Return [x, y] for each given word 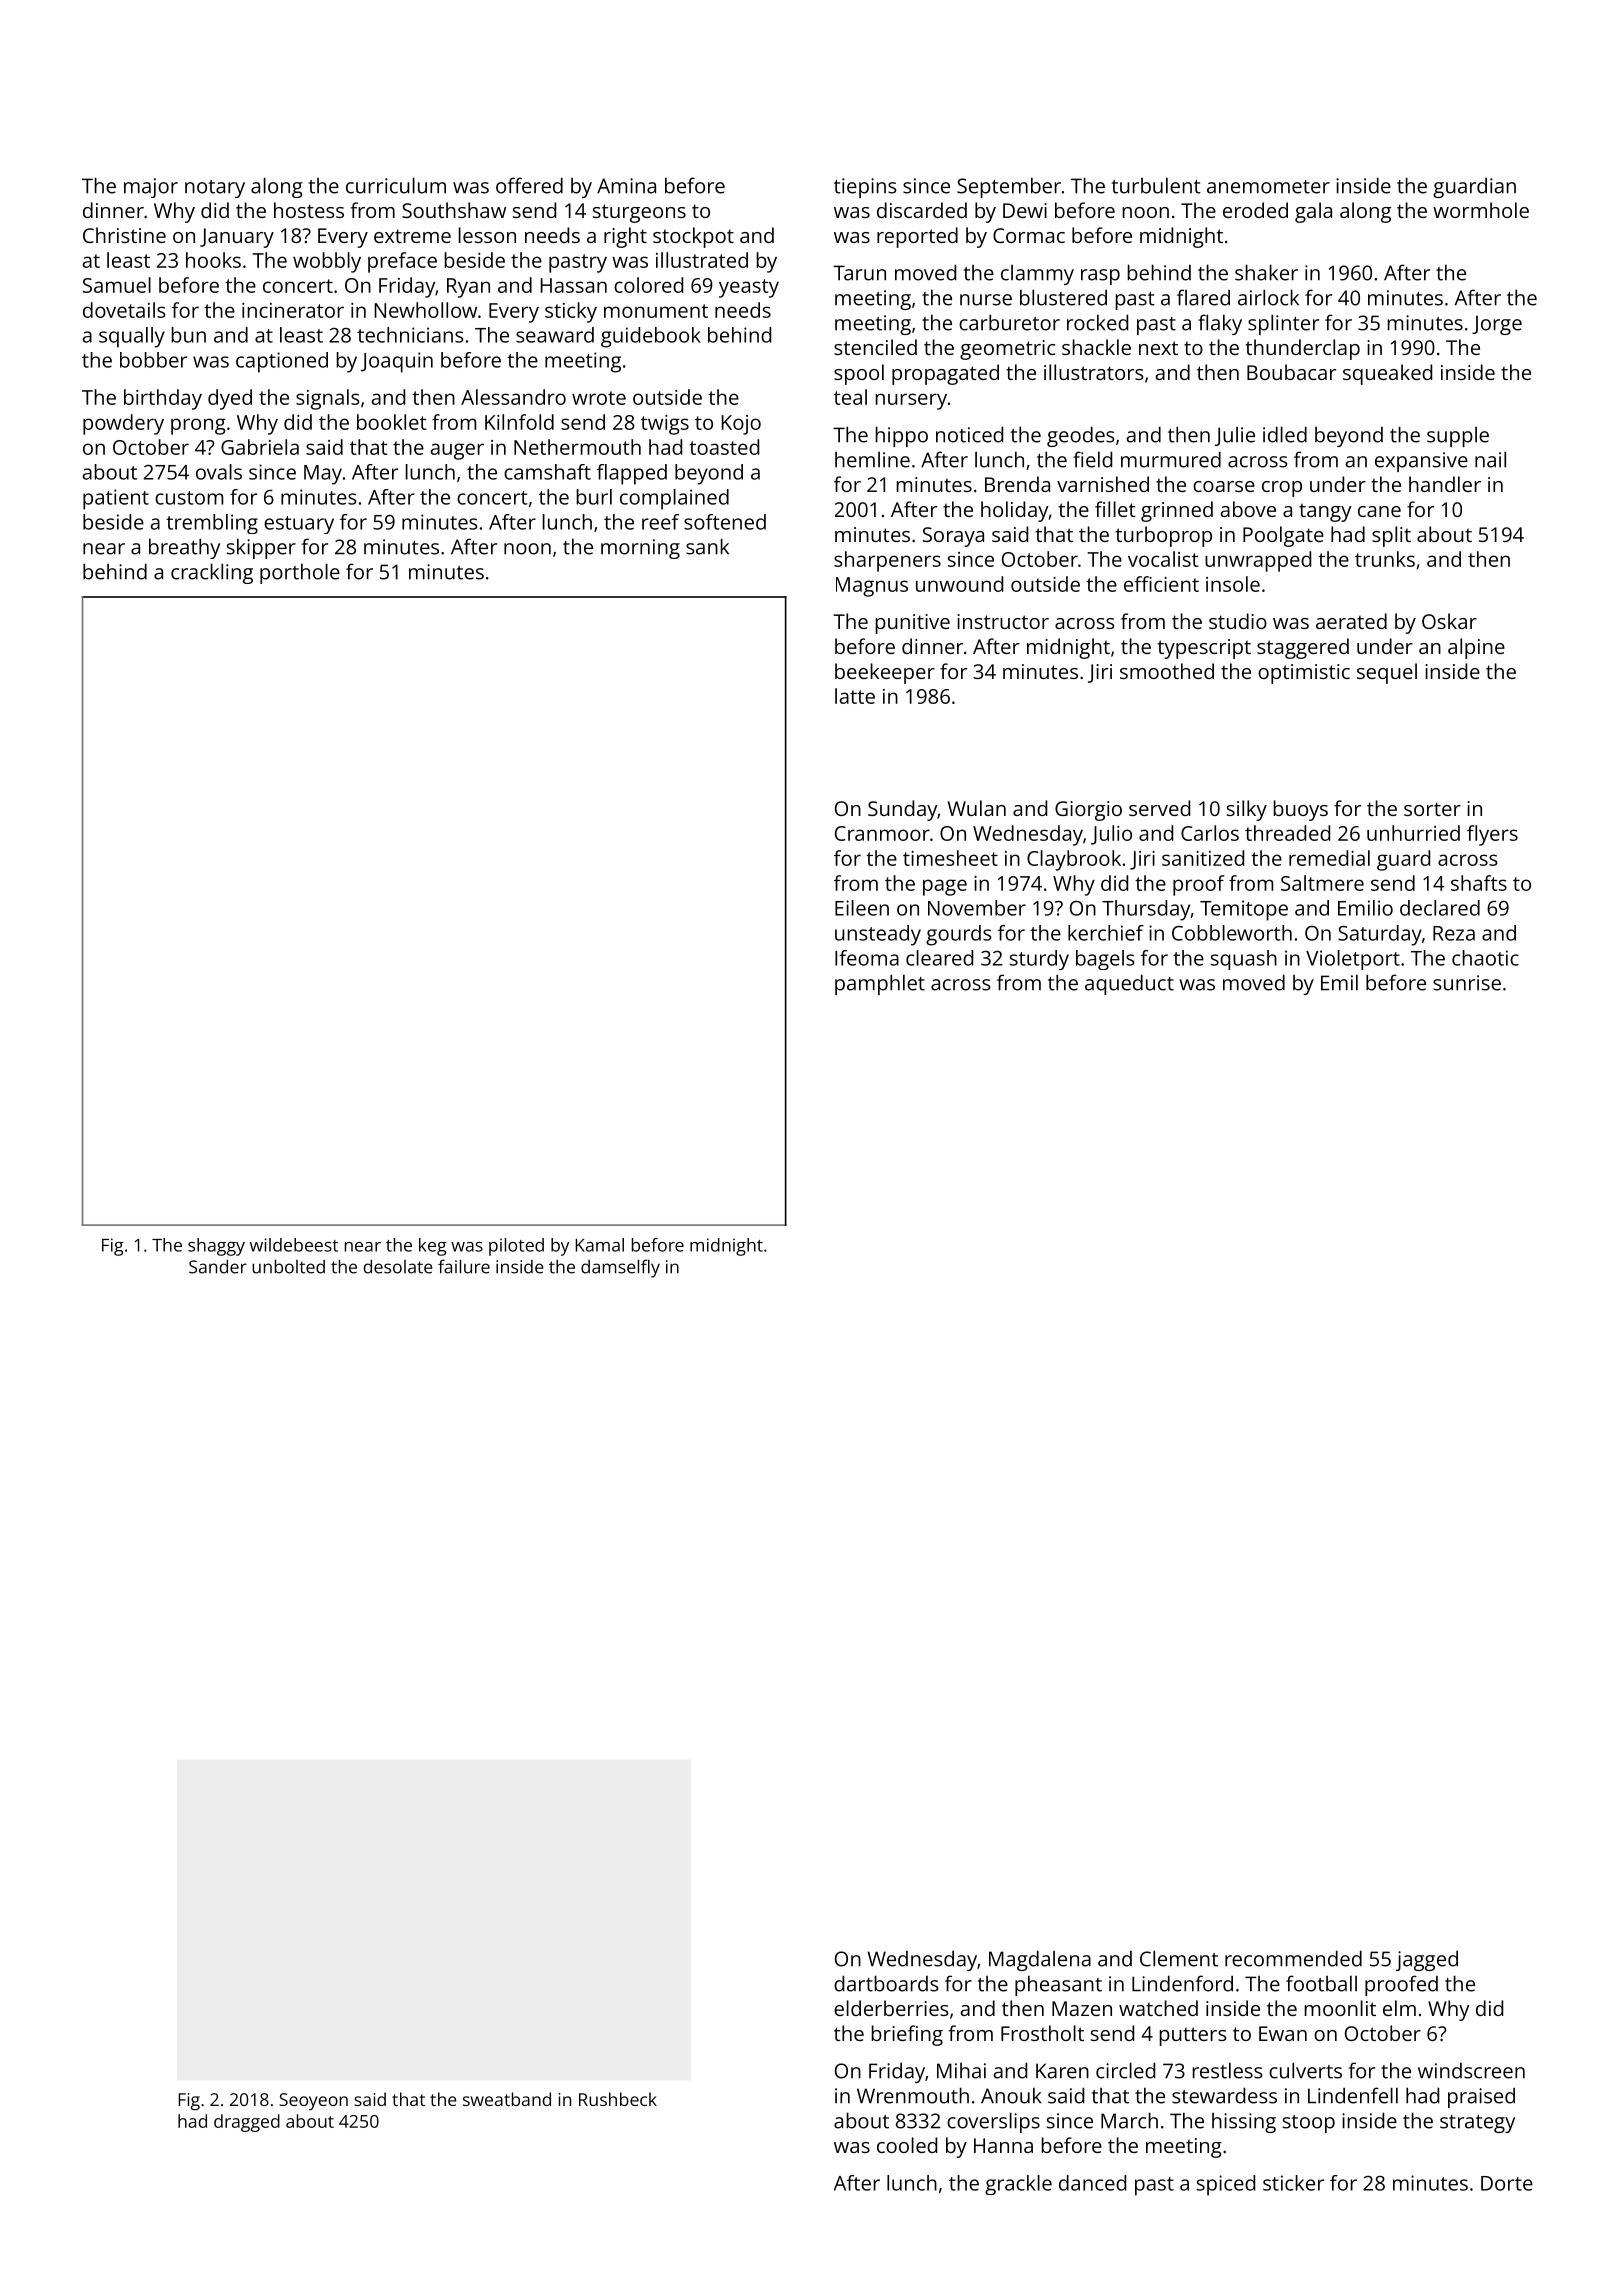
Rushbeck [618, 2099]
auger [457, 451]
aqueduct [1129, 984]
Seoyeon [313, 2101]
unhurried [1413, 833]
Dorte [1507, 2183]
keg [433, 1247]
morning [640, 549]
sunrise [1467, 983]
